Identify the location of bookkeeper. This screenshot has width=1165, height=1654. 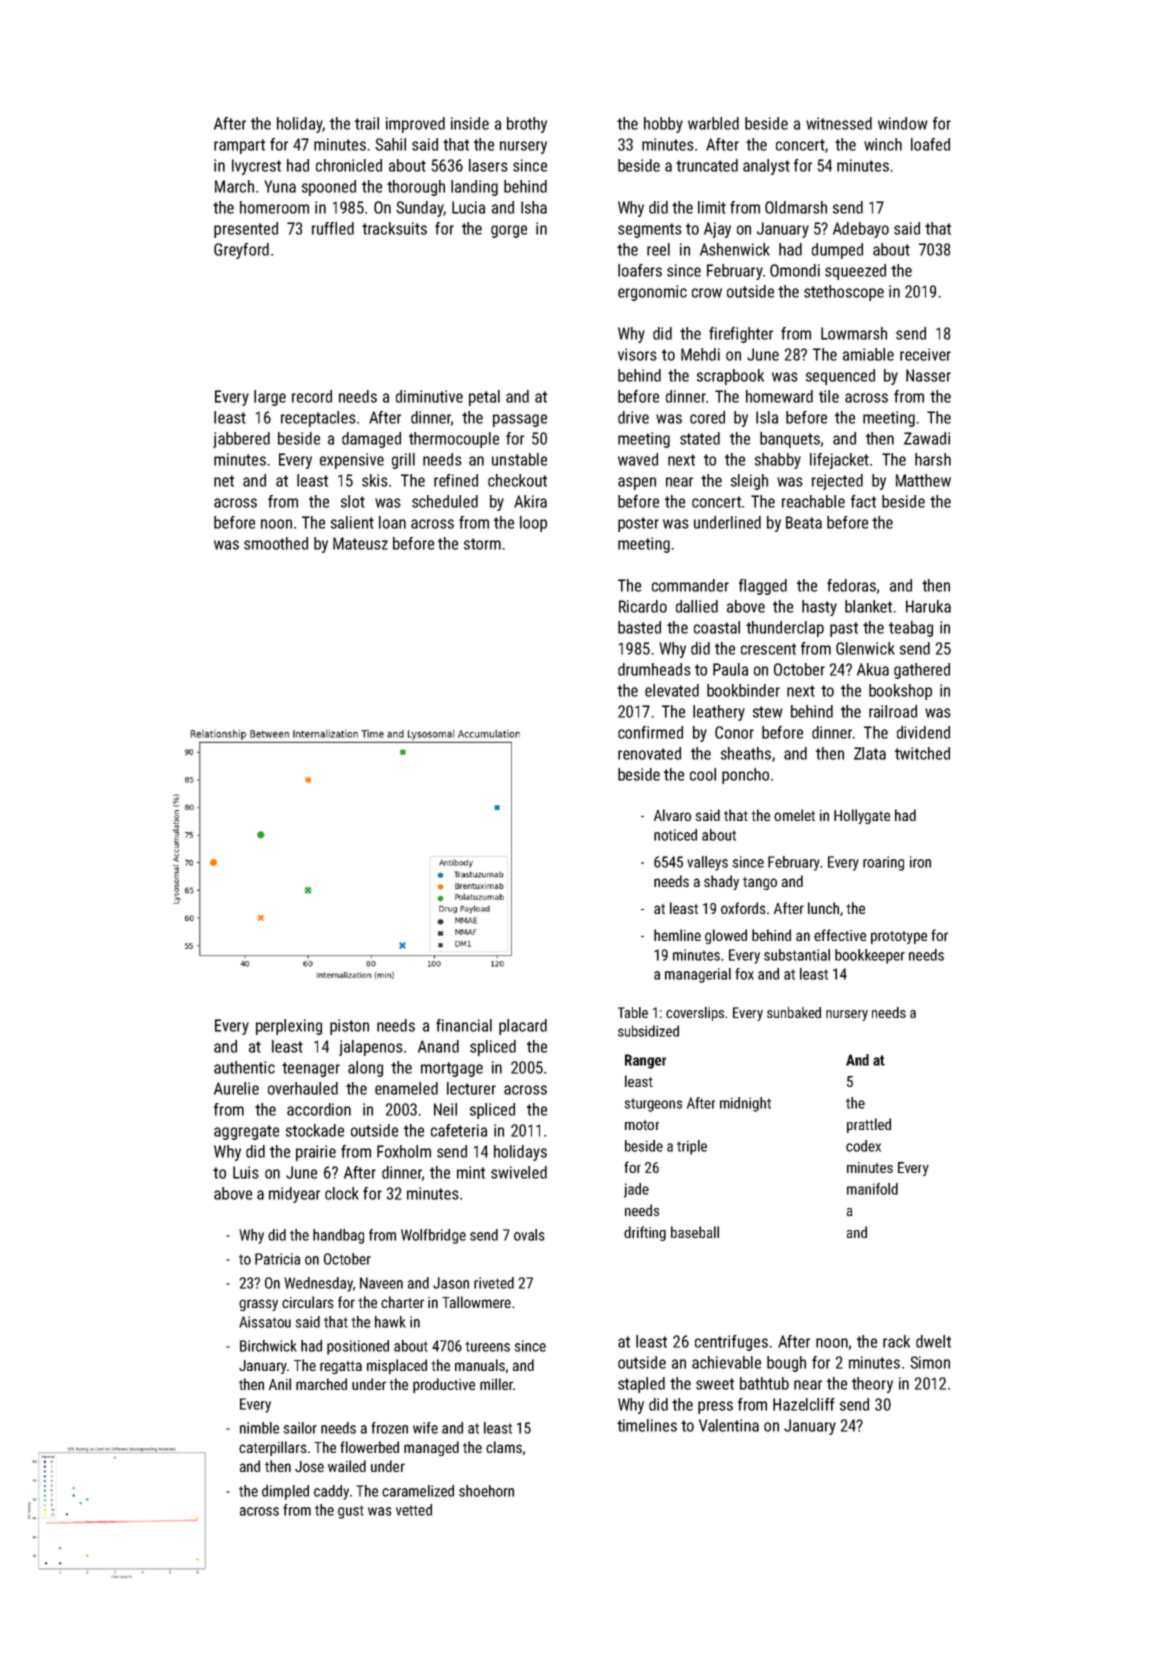
(870, 956).
